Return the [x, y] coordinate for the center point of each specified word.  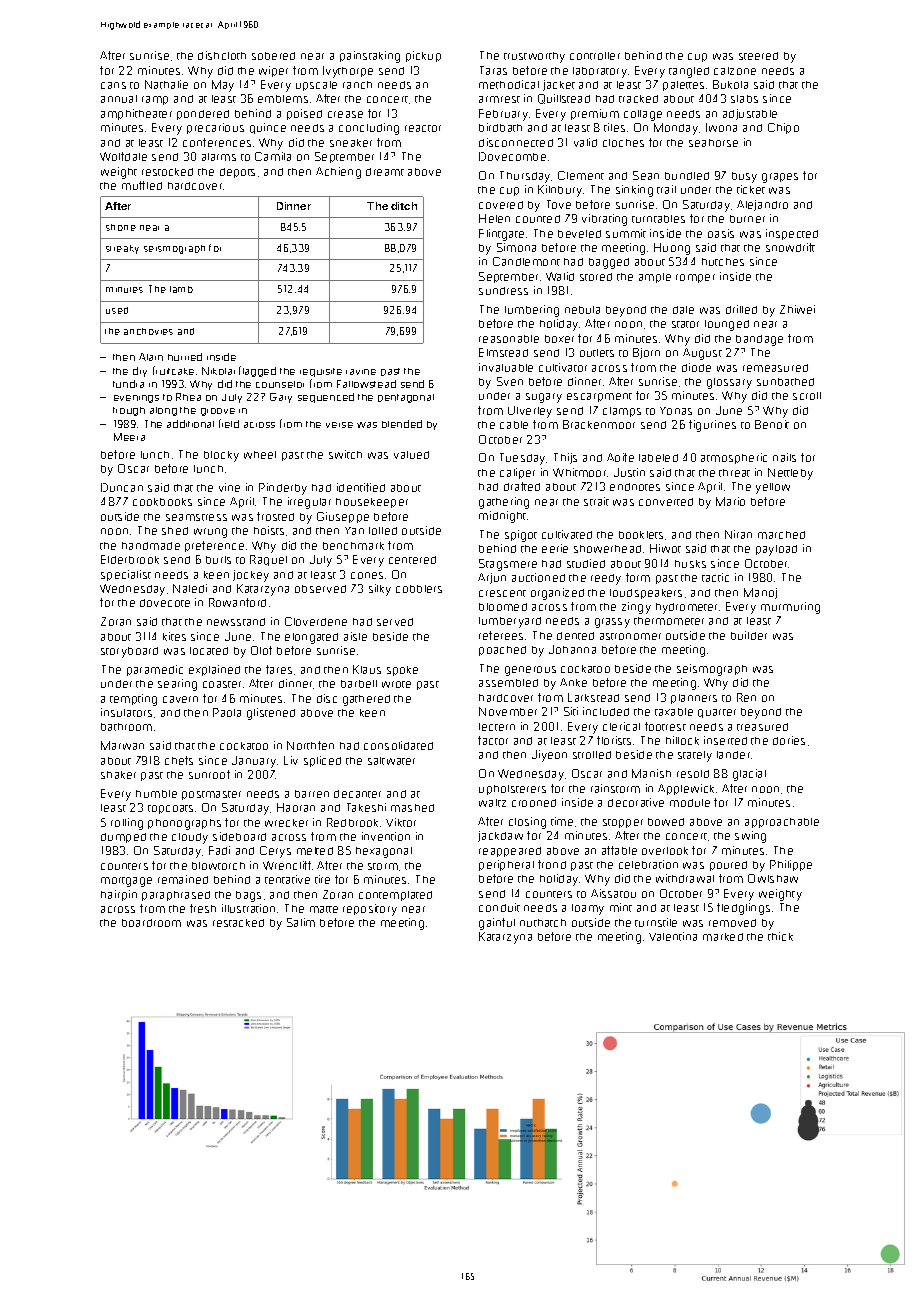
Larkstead [593, 697]
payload [776, 550]
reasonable [509, 339]
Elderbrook [130, 559]
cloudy [190, 838]
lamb [181, 289]
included [606, 711]
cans [113, 85]
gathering [504, 503]
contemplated [395, 896]
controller [595, 56]
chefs [179, 760]
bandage [759, 340]
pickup [423, 56]
